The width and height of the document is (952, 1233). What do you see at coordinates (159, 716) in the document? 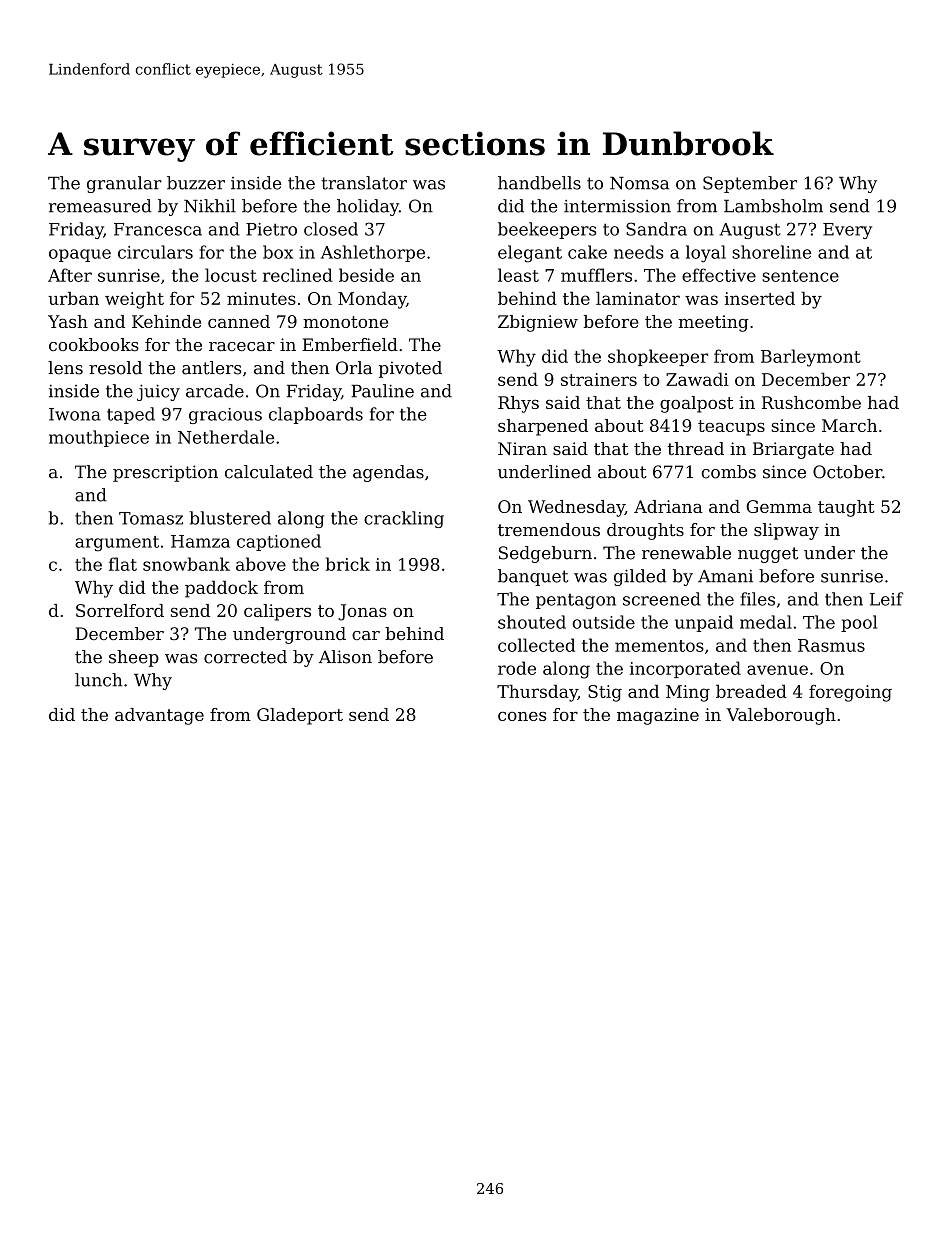
I see `advantage` at bounding box center [159, 716].
